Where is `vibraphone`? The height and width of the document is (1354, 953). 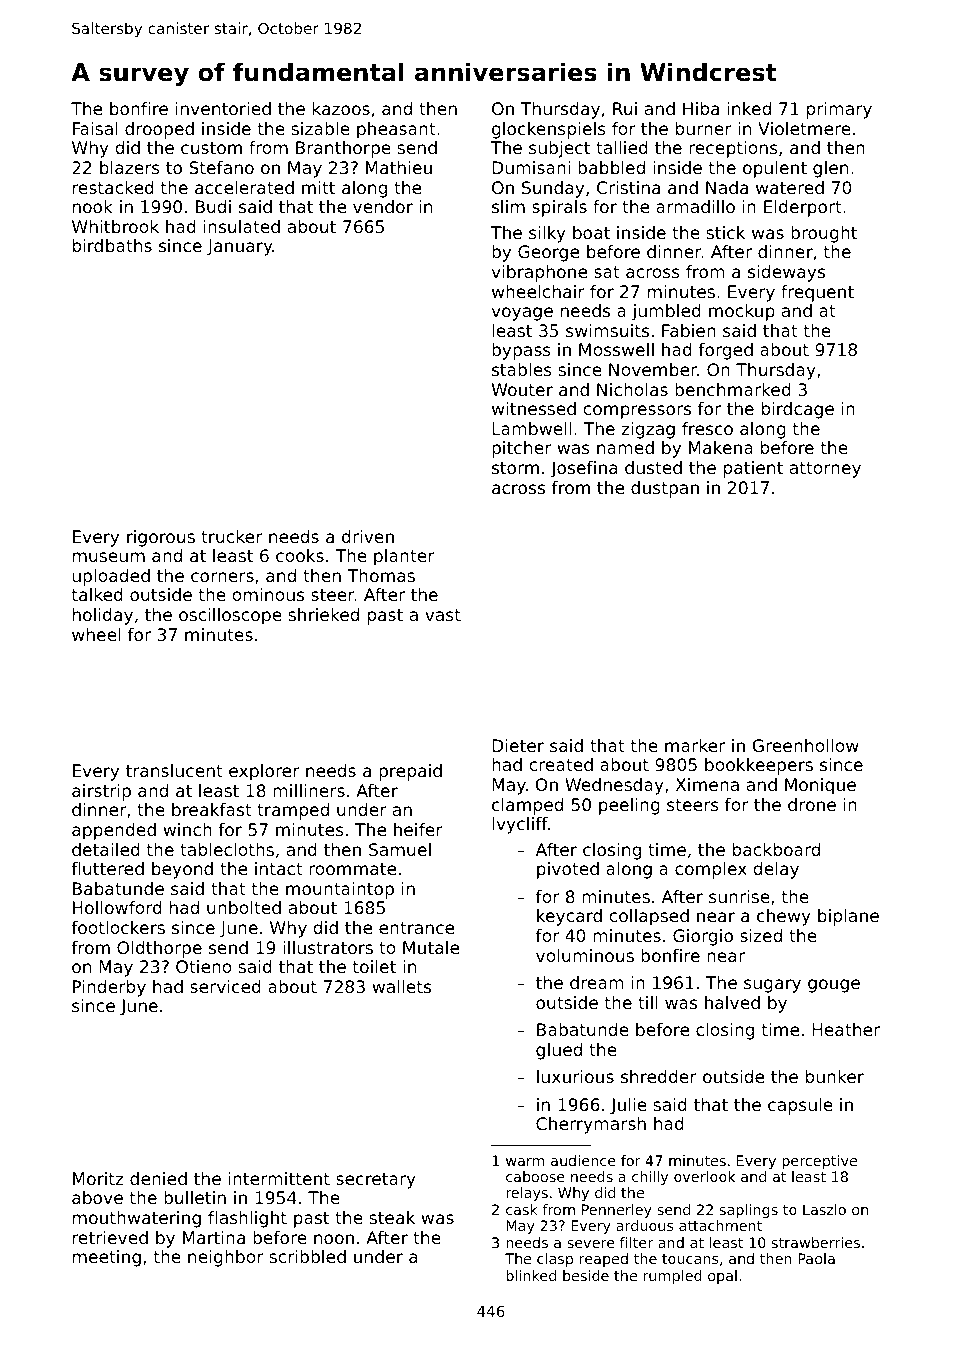
vibraphone is located at coordinates (539, 273).
